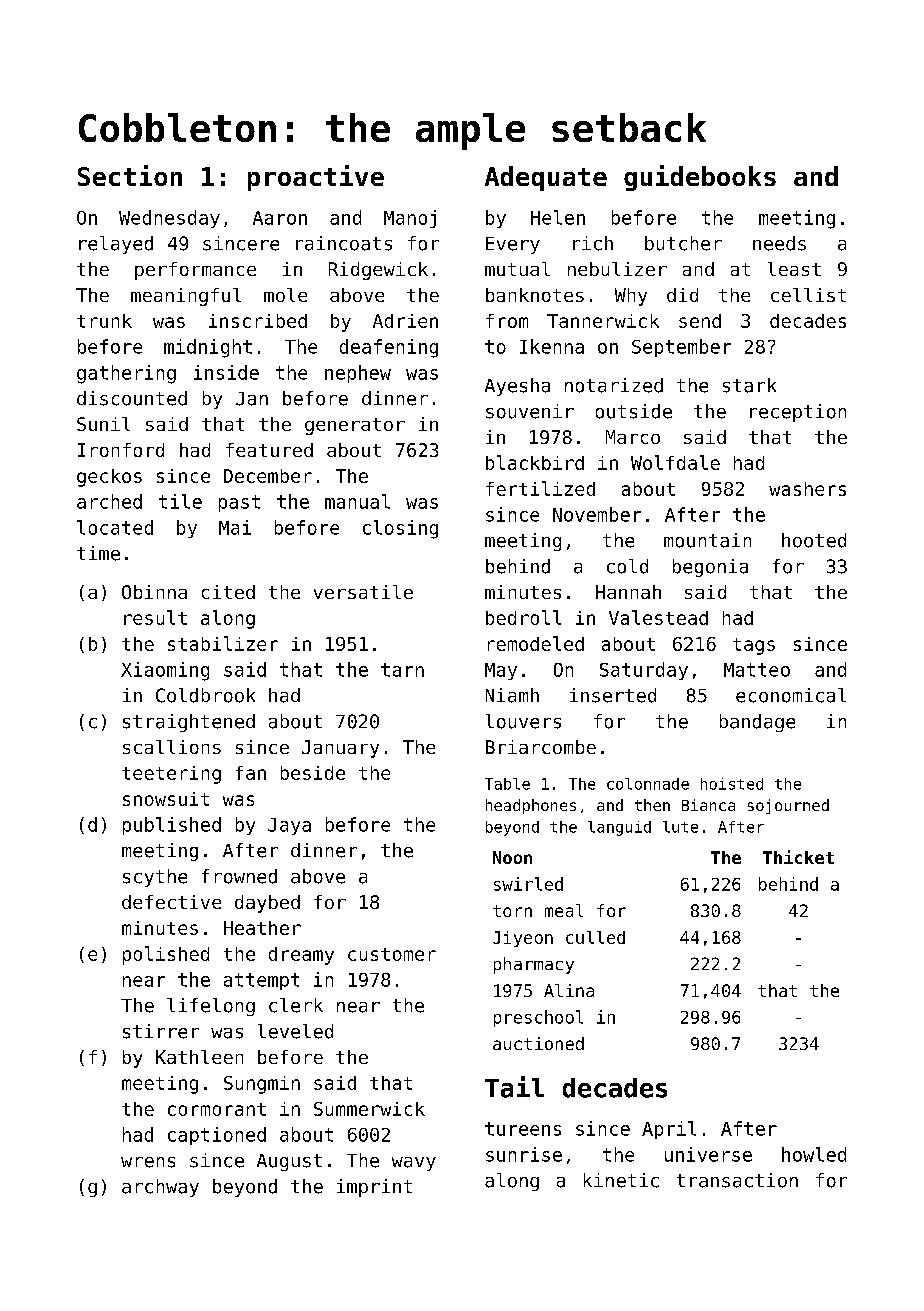  What do you see at coordinates (710, 568) in the screenshot?
I see `begonia` at bounding box center [710, 568].
